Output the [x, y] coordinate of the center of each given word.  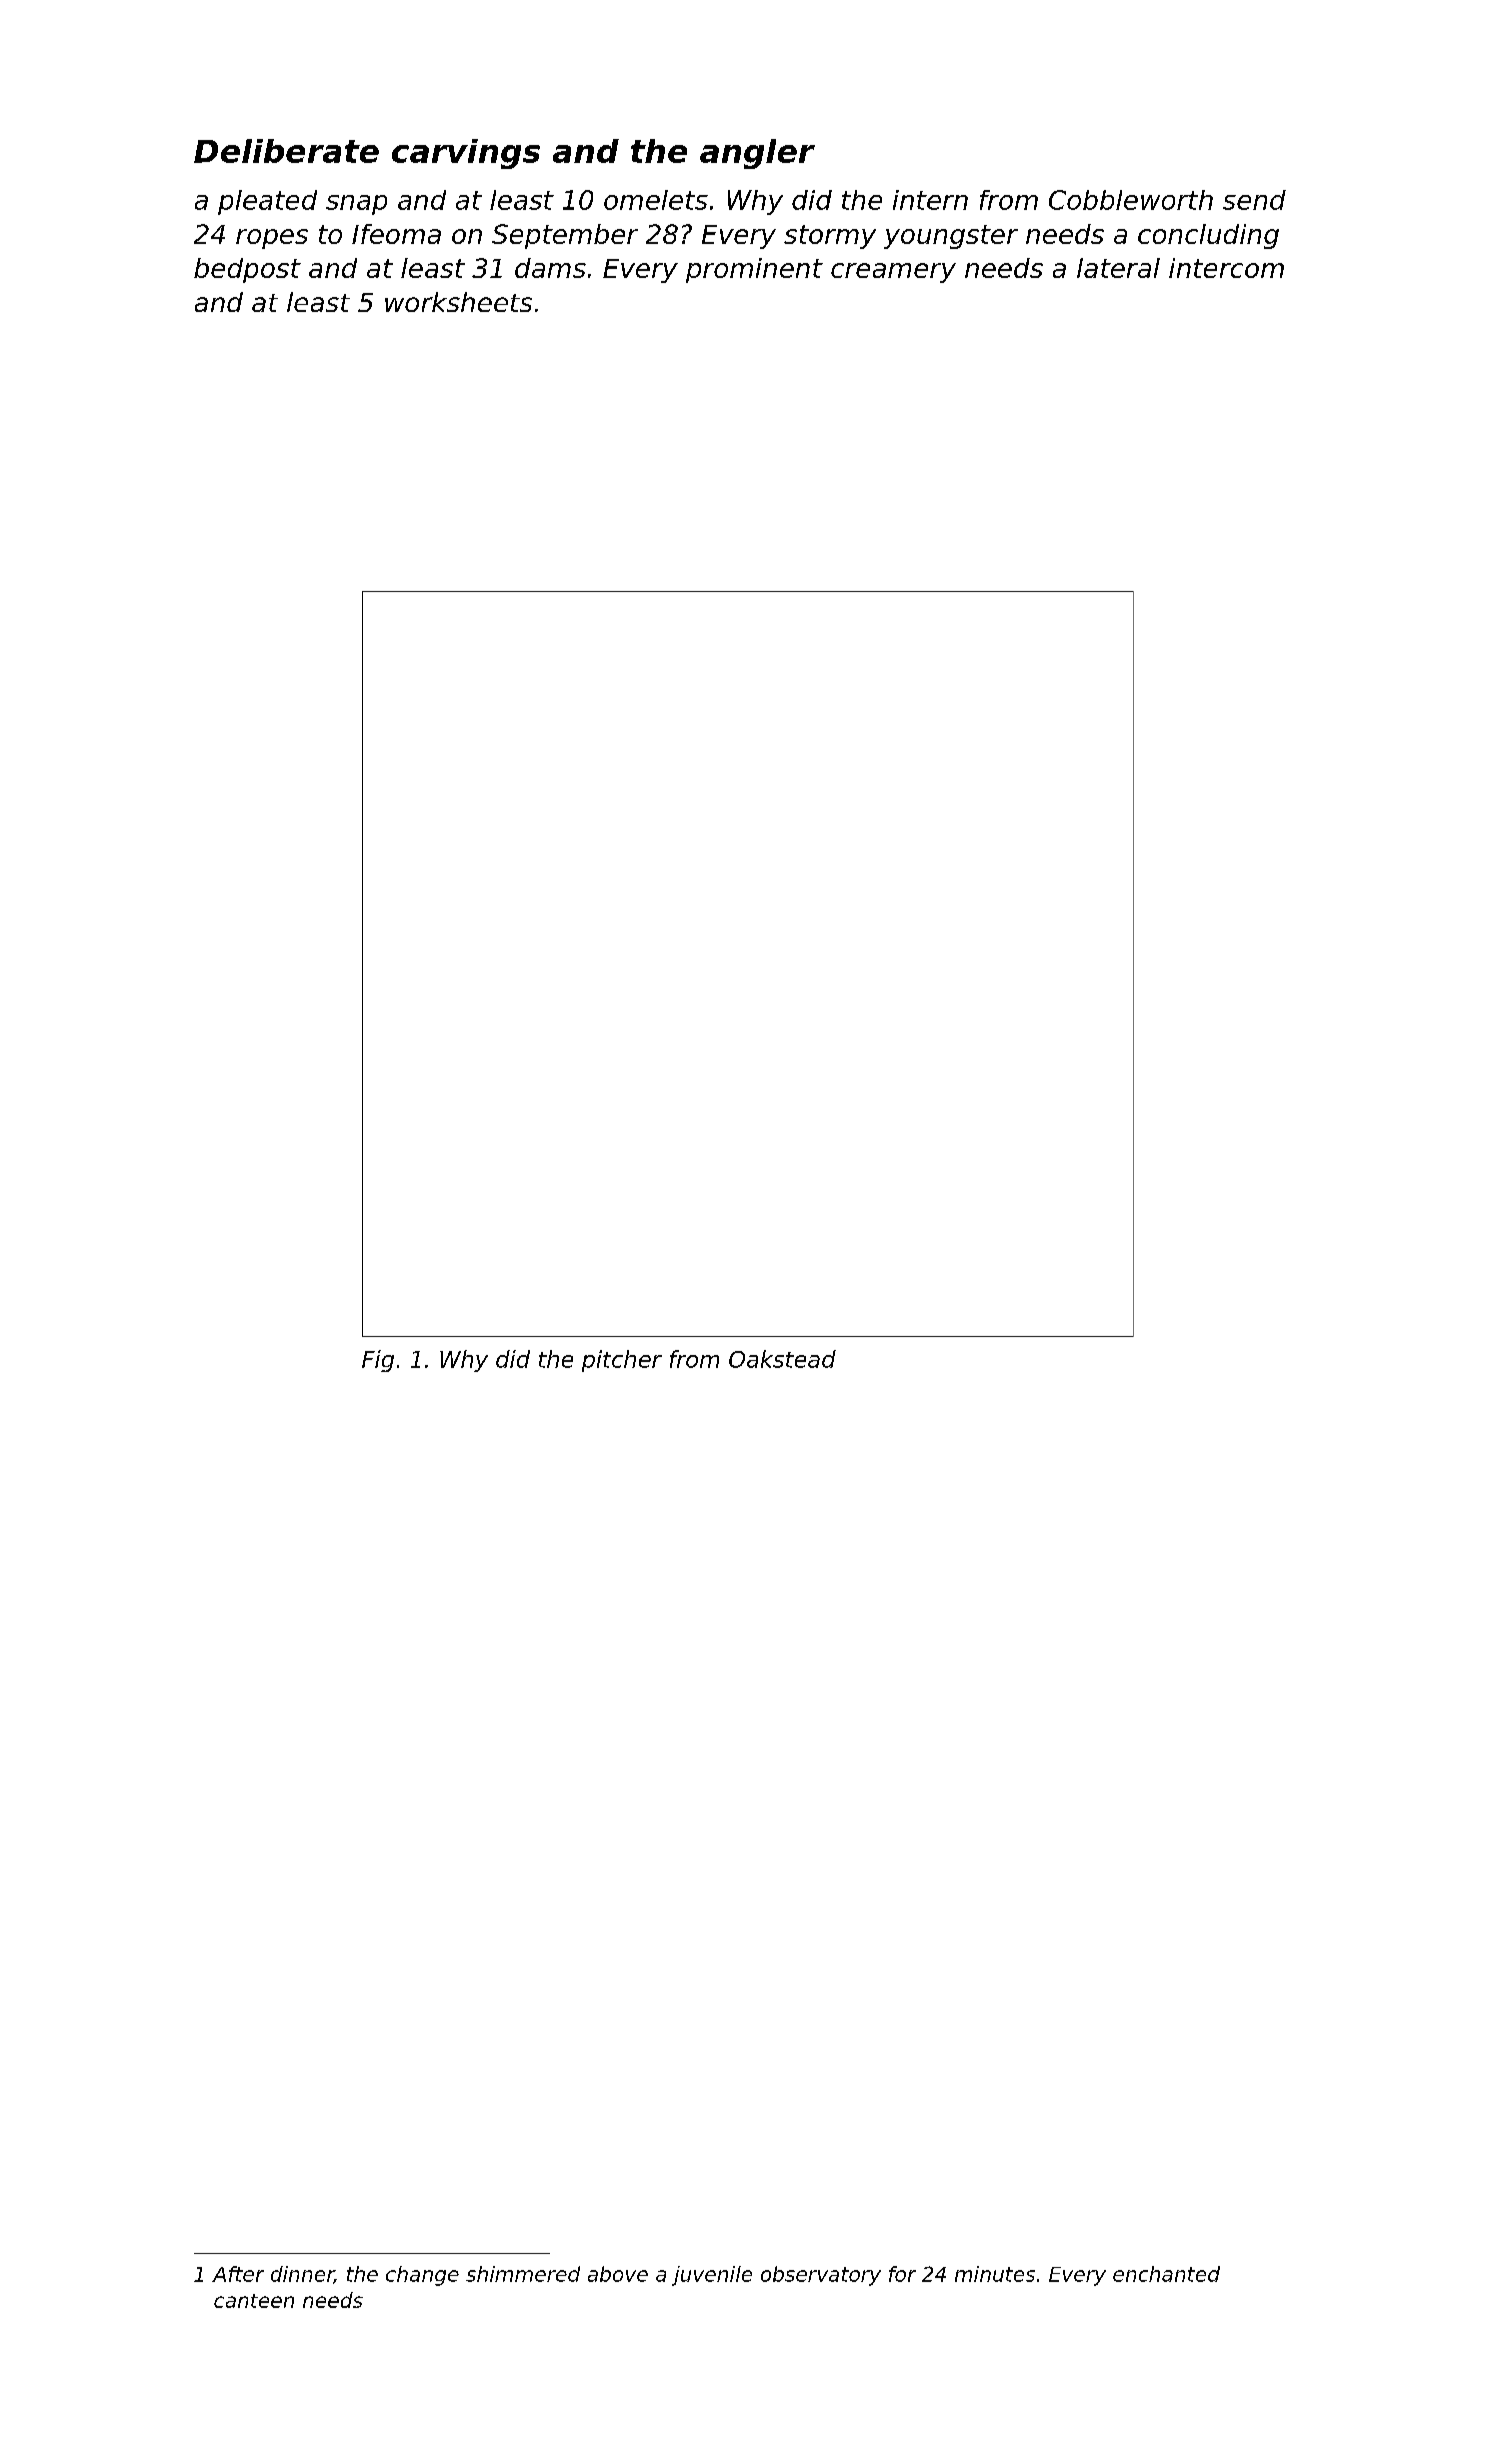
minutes [995, 2274]
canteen [254, 2301]
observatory [821, 2276]
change [422, 2276]
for [902, 2274]
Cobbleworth [1131, 200]
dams [550, 268]
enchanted [1166, 2274]
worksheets [458, 302]
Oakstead [782, 1359]
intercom [1226, 268]
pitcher [622, 1361]
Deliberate [286, 151]
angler [757, 154]
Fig [378, 1361]
